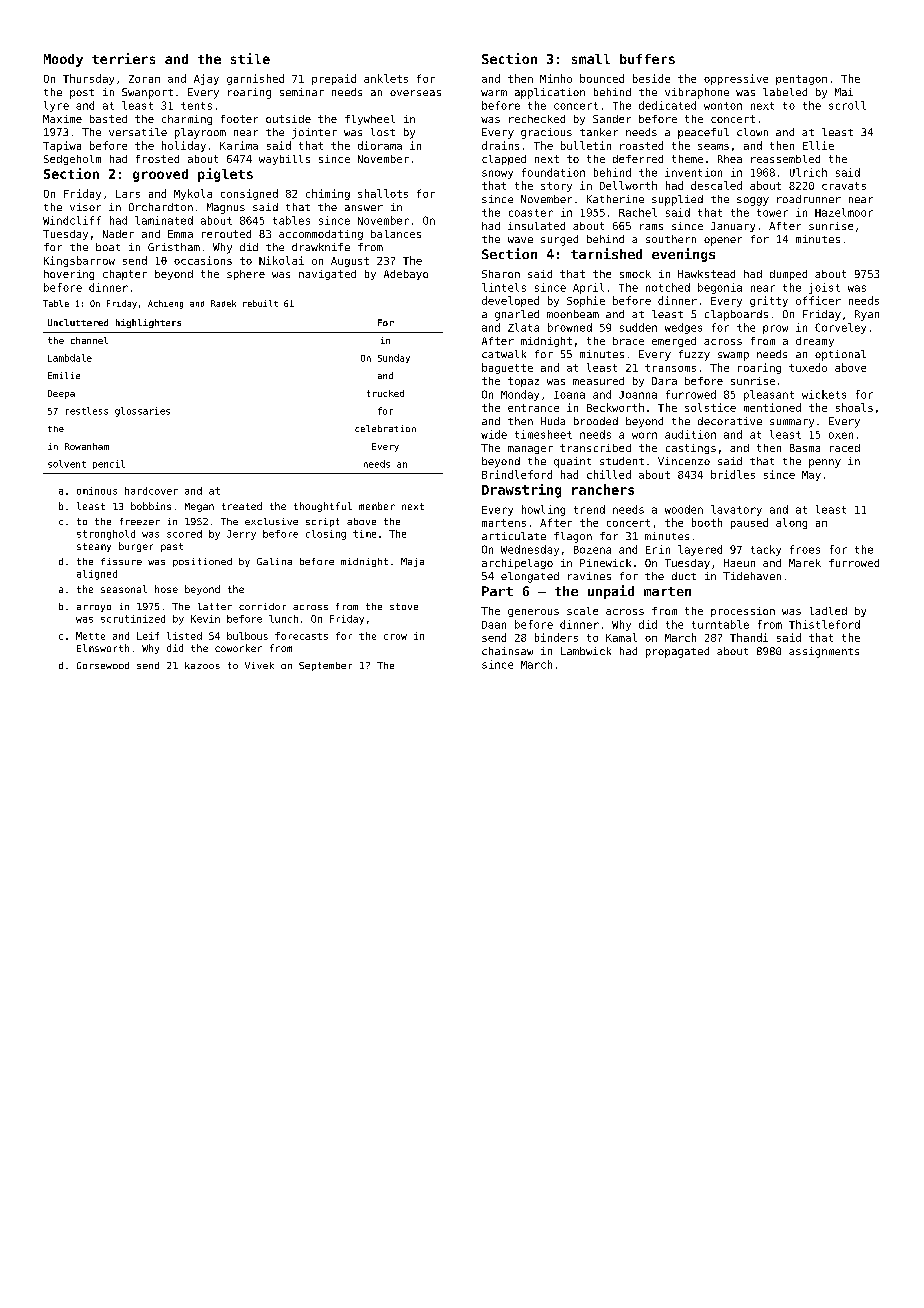 This screenshot has height=1308, width=924. What do you see at coordinates (394, 358) in the screenshot?
I see `Sunday` at bounding box center [394, 358].
